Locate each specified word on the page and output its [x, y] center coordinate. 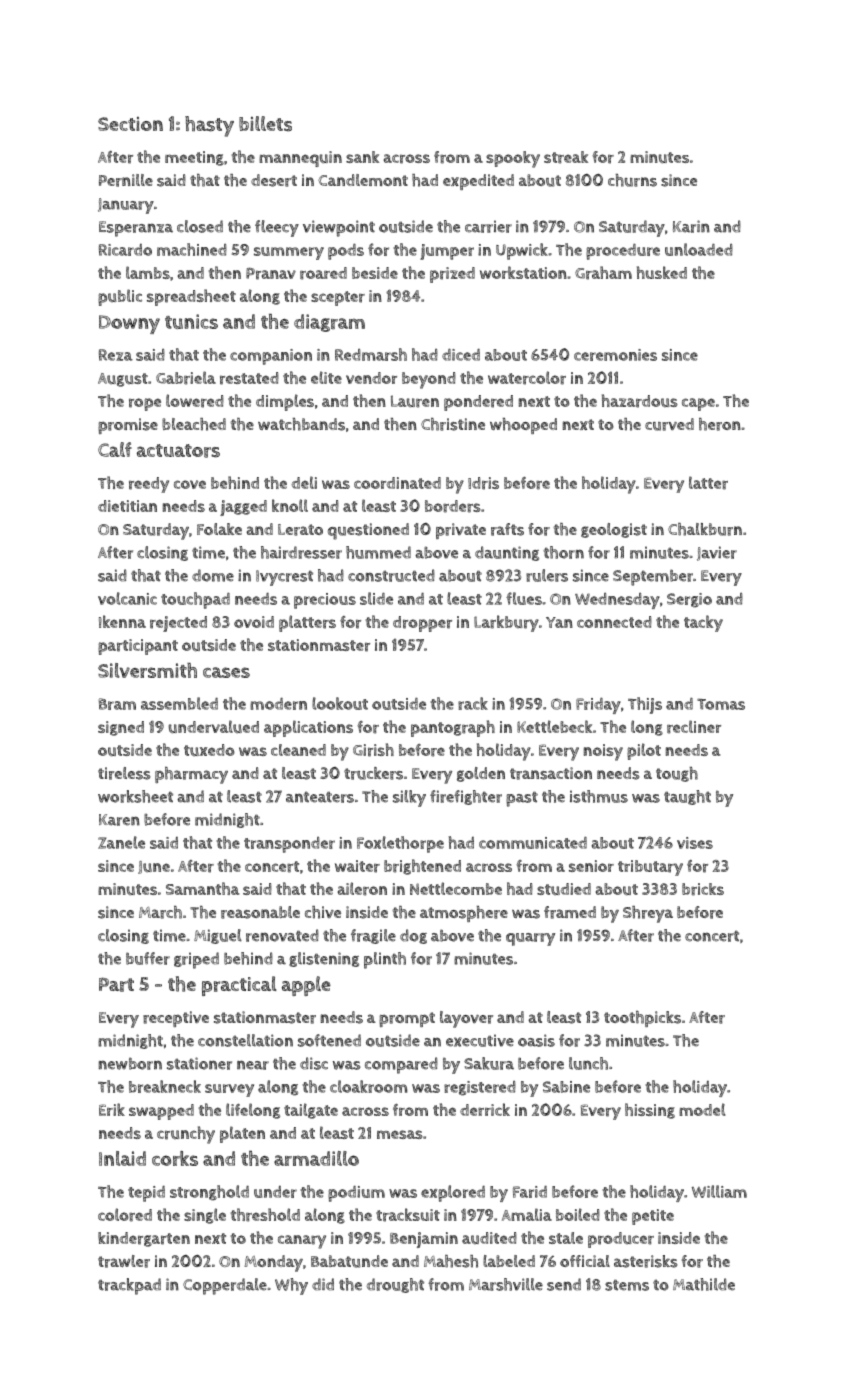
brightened [422, 867]
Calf [115, 449]
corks [175, 1158]
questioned [368, 531]
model [702, 1109]
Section [130, 124]
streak [566, 157]
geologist [614, 530]
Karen [119, 820]
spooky [513, 159]
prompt [407, 1019]
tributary [650, 868]
